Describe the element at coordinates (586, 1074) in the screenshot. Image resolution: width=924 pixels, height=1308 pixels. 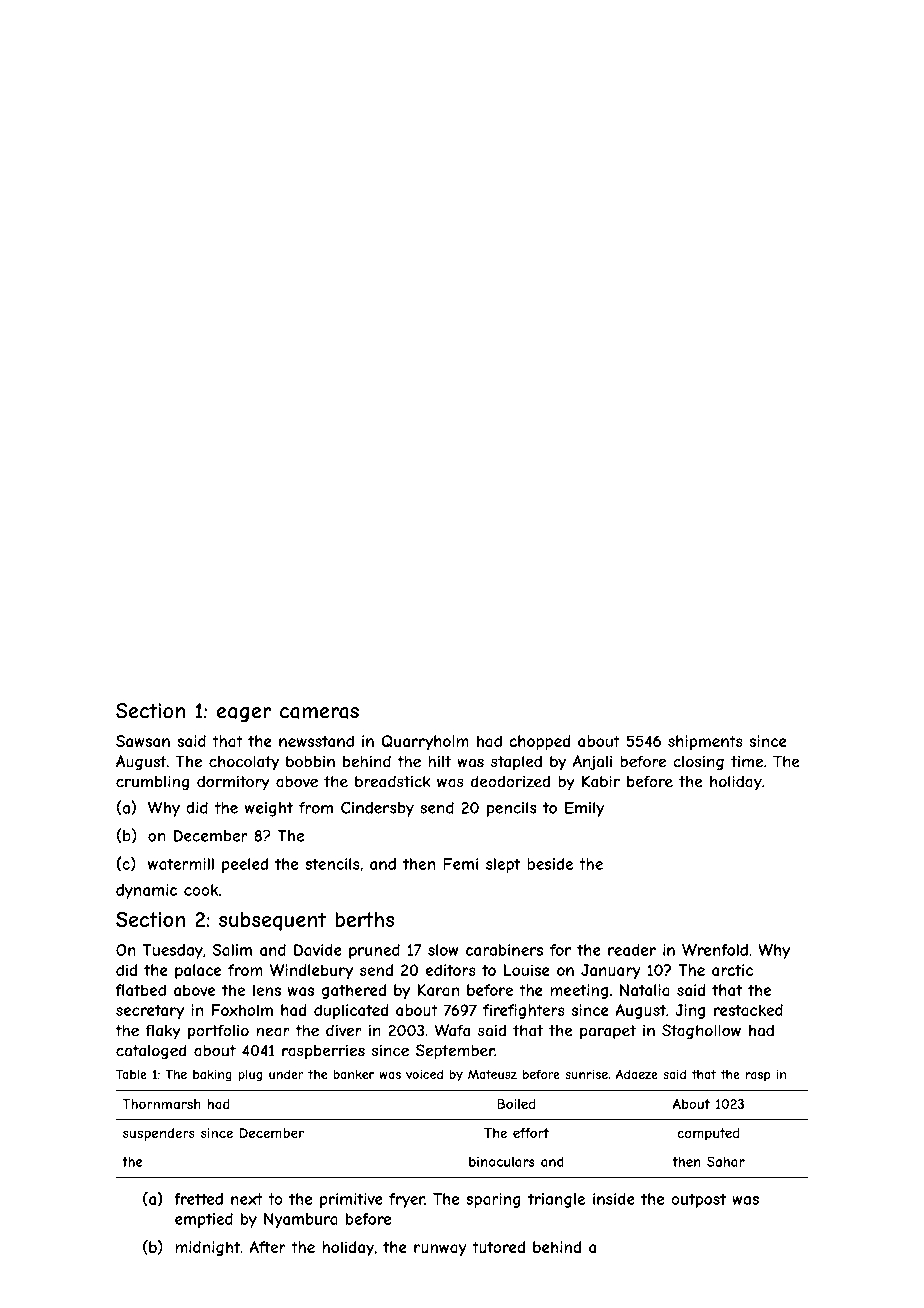
I see `sunrise` at that location.
